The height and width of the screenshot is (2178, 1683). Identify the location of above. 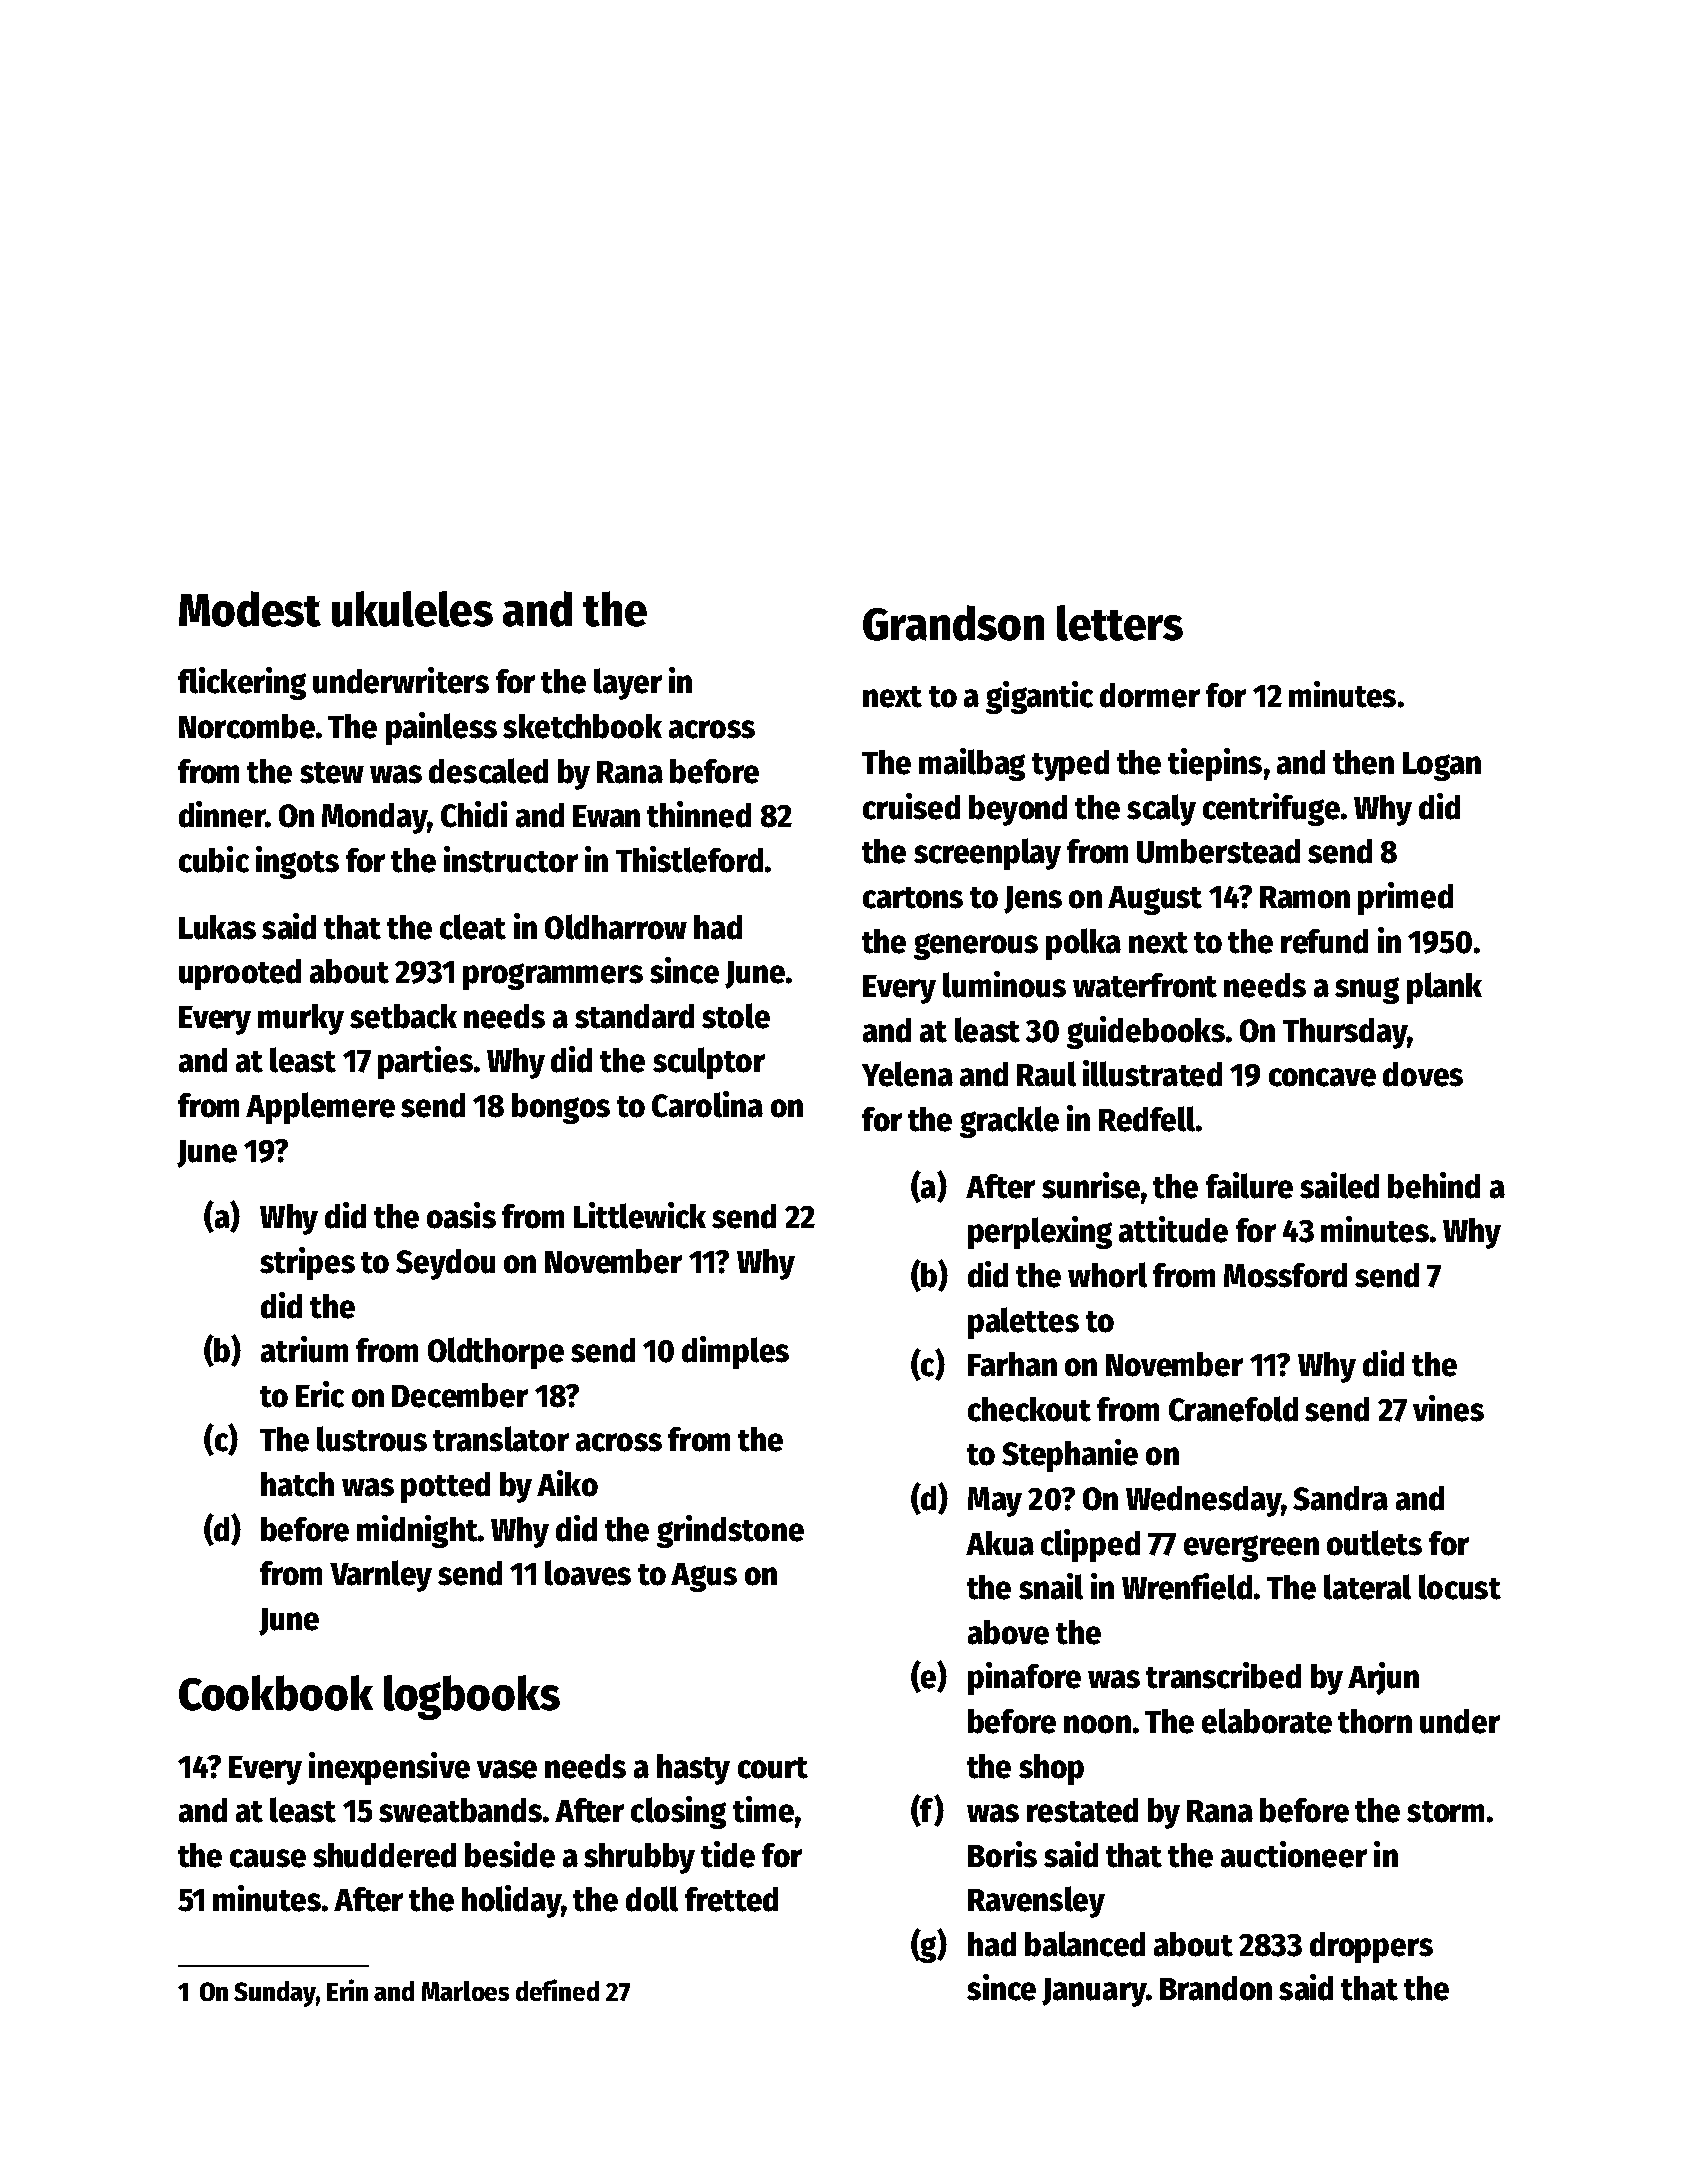
(1008, 1632).
